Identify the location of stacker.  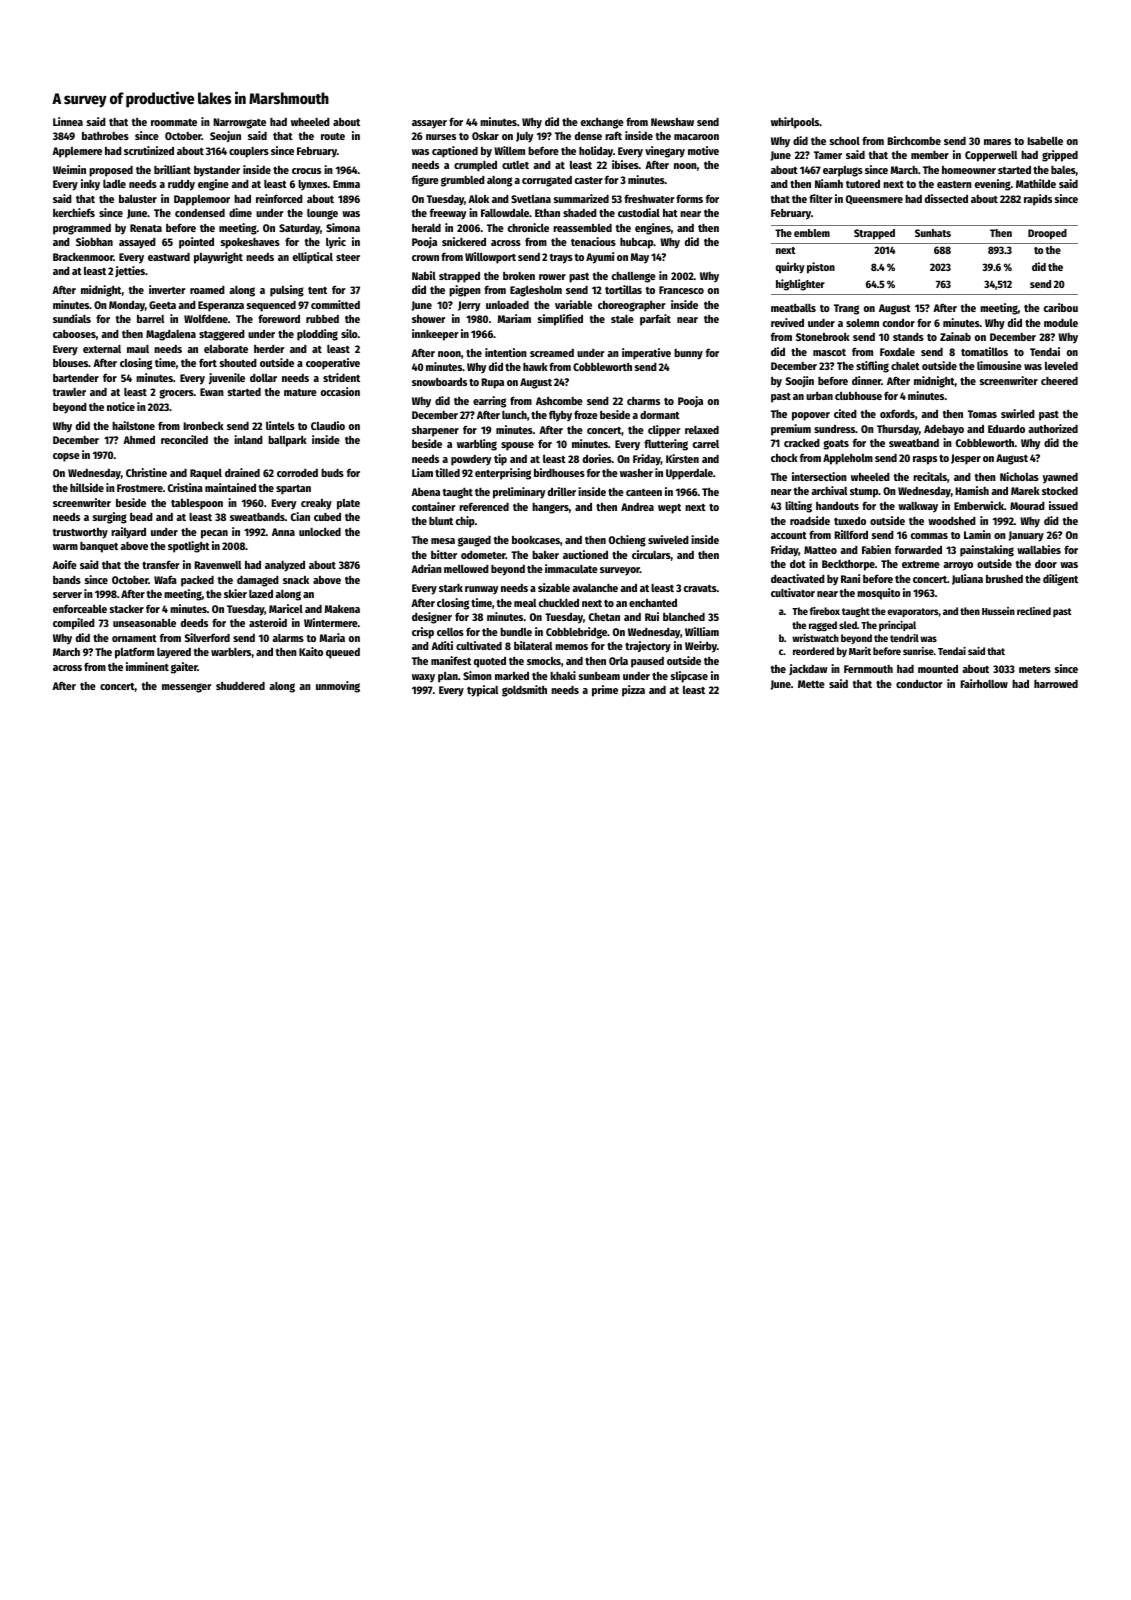
(127, 609).
